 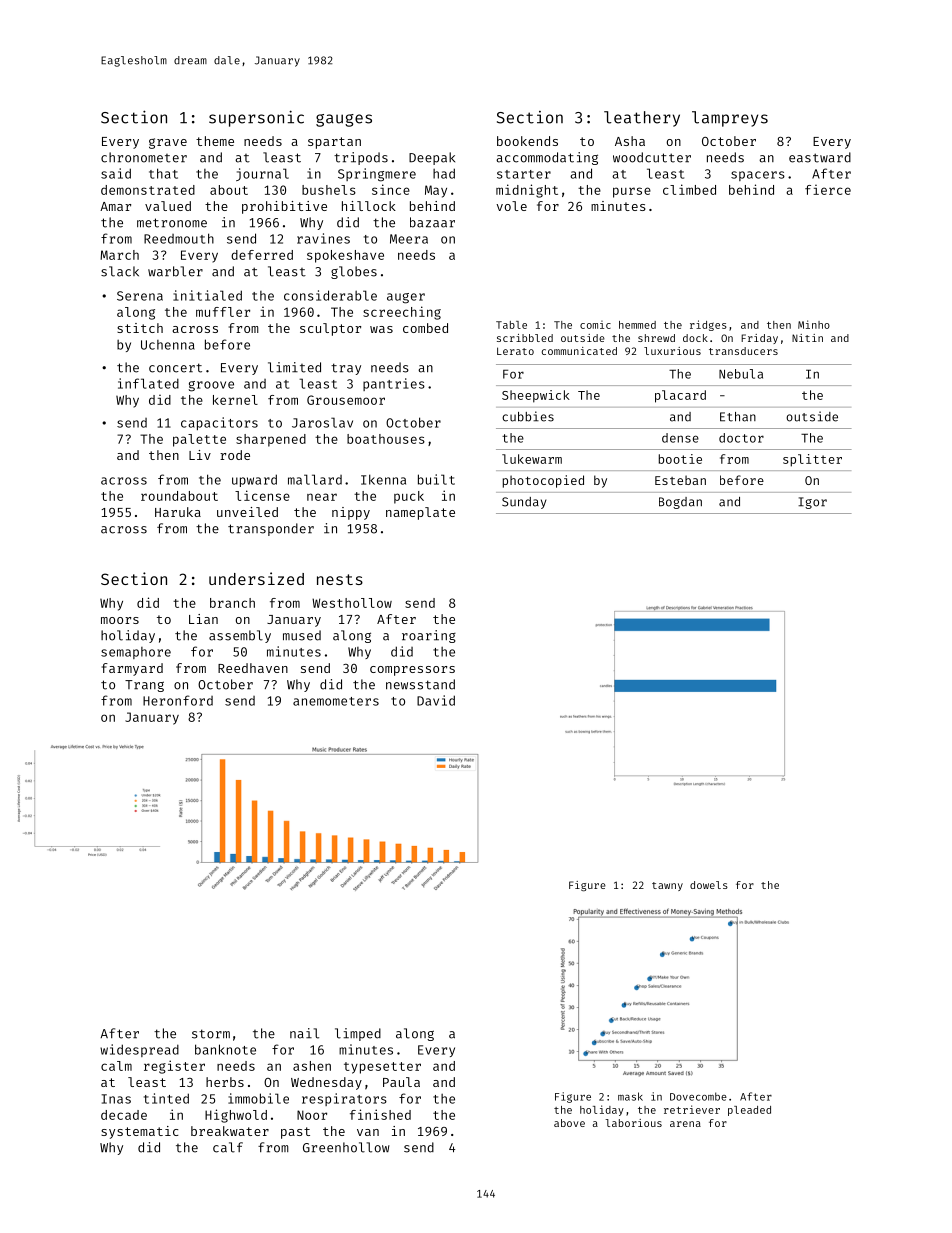 What do you see at coordinates (136, 653) in the screenshot?
I see `semaphore` at bounding box center [136, 653].
